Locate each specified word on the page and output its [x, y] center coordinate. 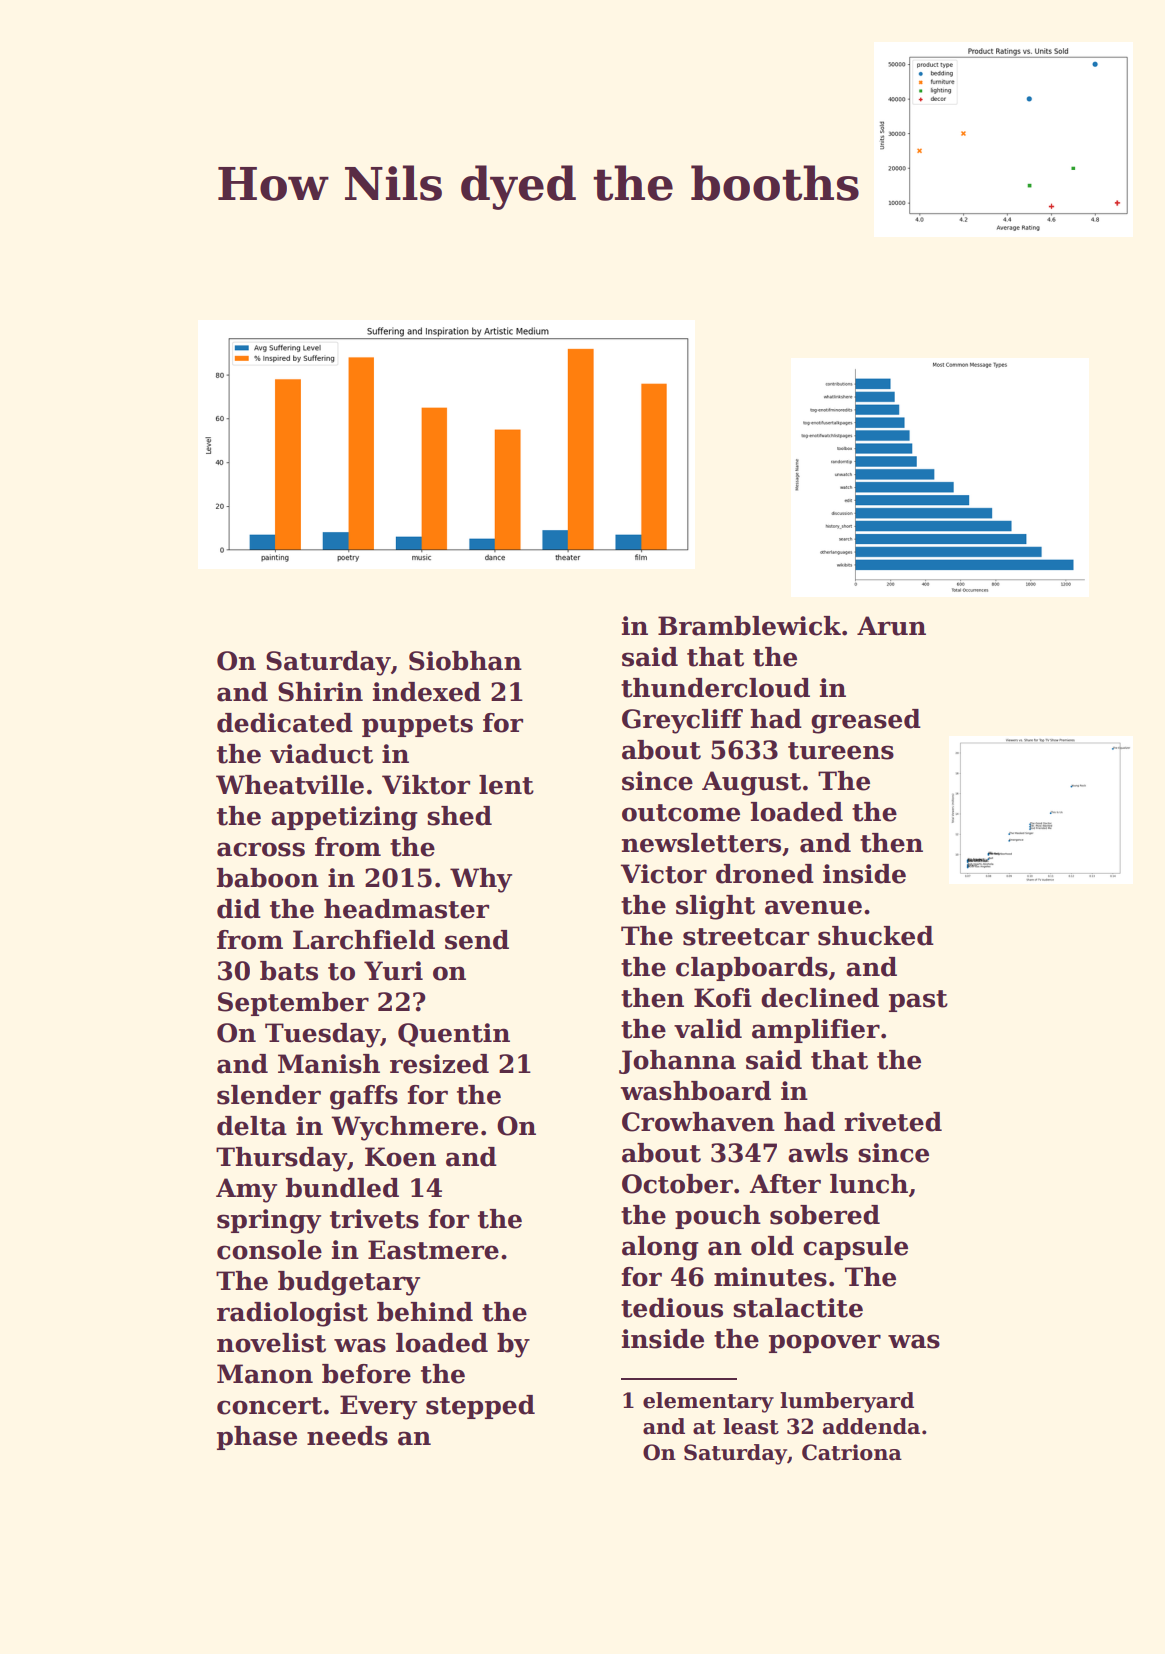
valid [708, 1029]
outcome [681, 813]
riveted [893, 1122]
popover [825, 1343]
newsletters [701, 843]
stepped [480, 1407]
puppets [417, 726]
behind [425, 1312]
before [366, 1374]
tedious [672, 1308]
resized [439, 1064]
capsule [855, 1248]
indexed [427, 692]
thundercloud [715, 688]
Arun [891, 626]
